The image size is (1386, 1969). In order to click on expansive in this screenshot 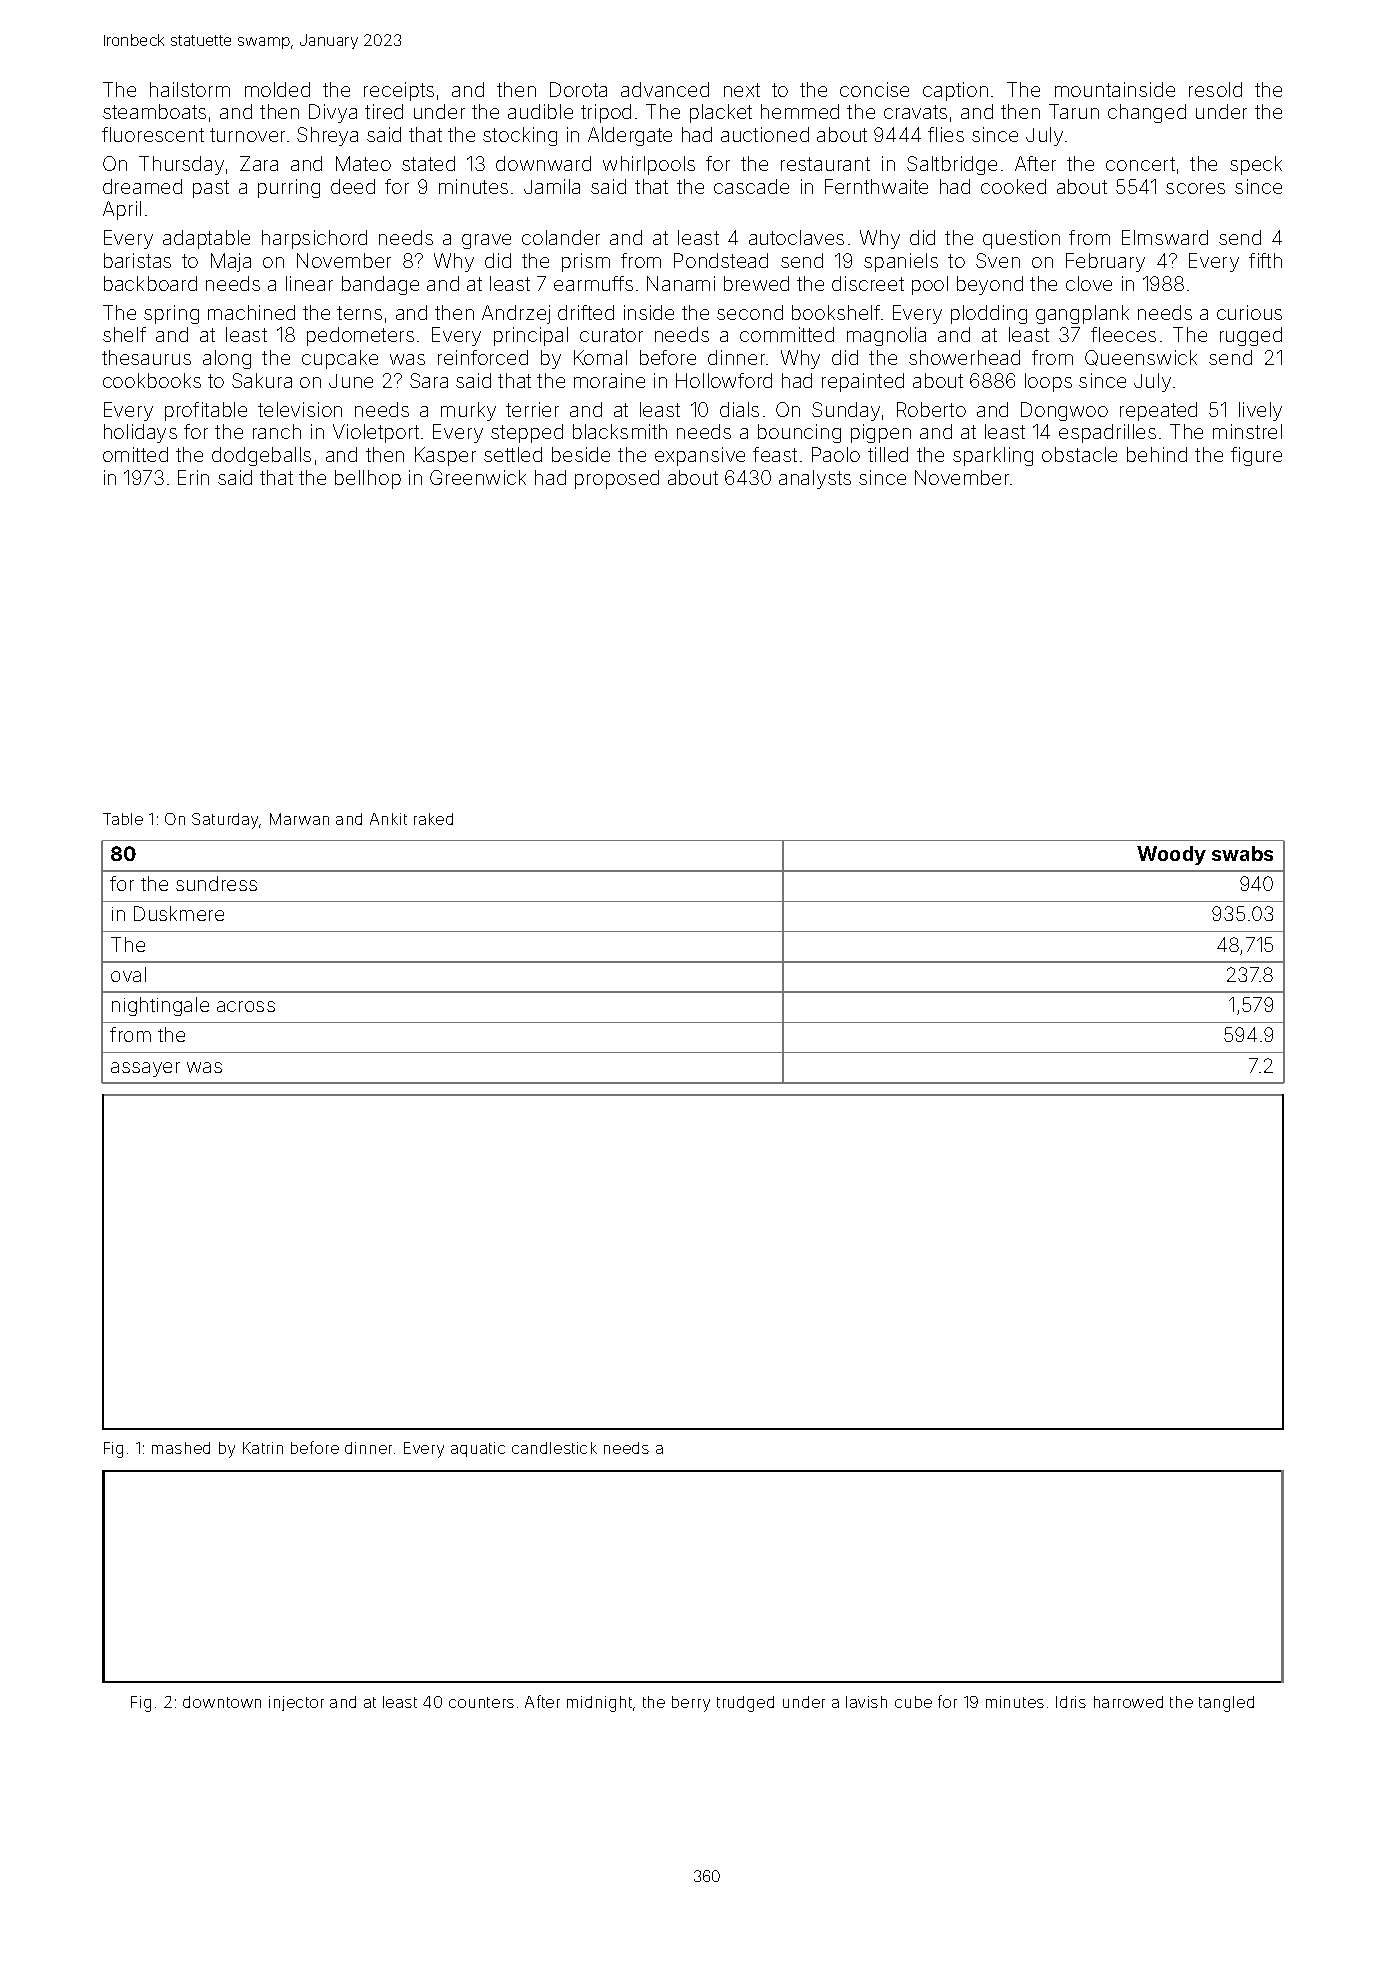, I will do `click(700, 456)`.
